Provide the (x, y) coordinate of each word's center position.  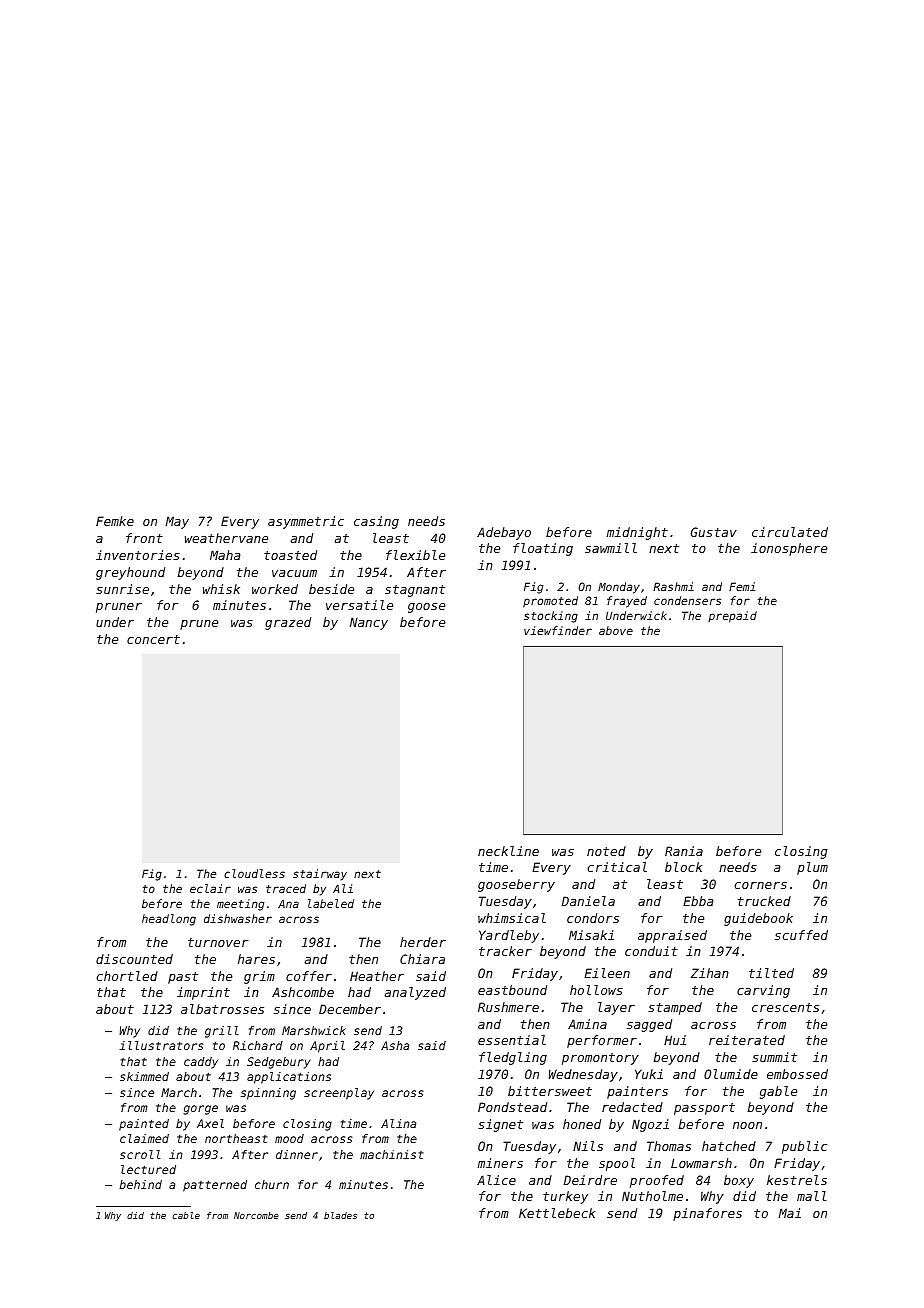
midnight (637, 533)
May (177, 522)
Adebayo (504, 533)
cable (186, 1215)
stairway (320, 875)
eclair (210, 888)
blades (340, 1215)
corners (761, 885)
